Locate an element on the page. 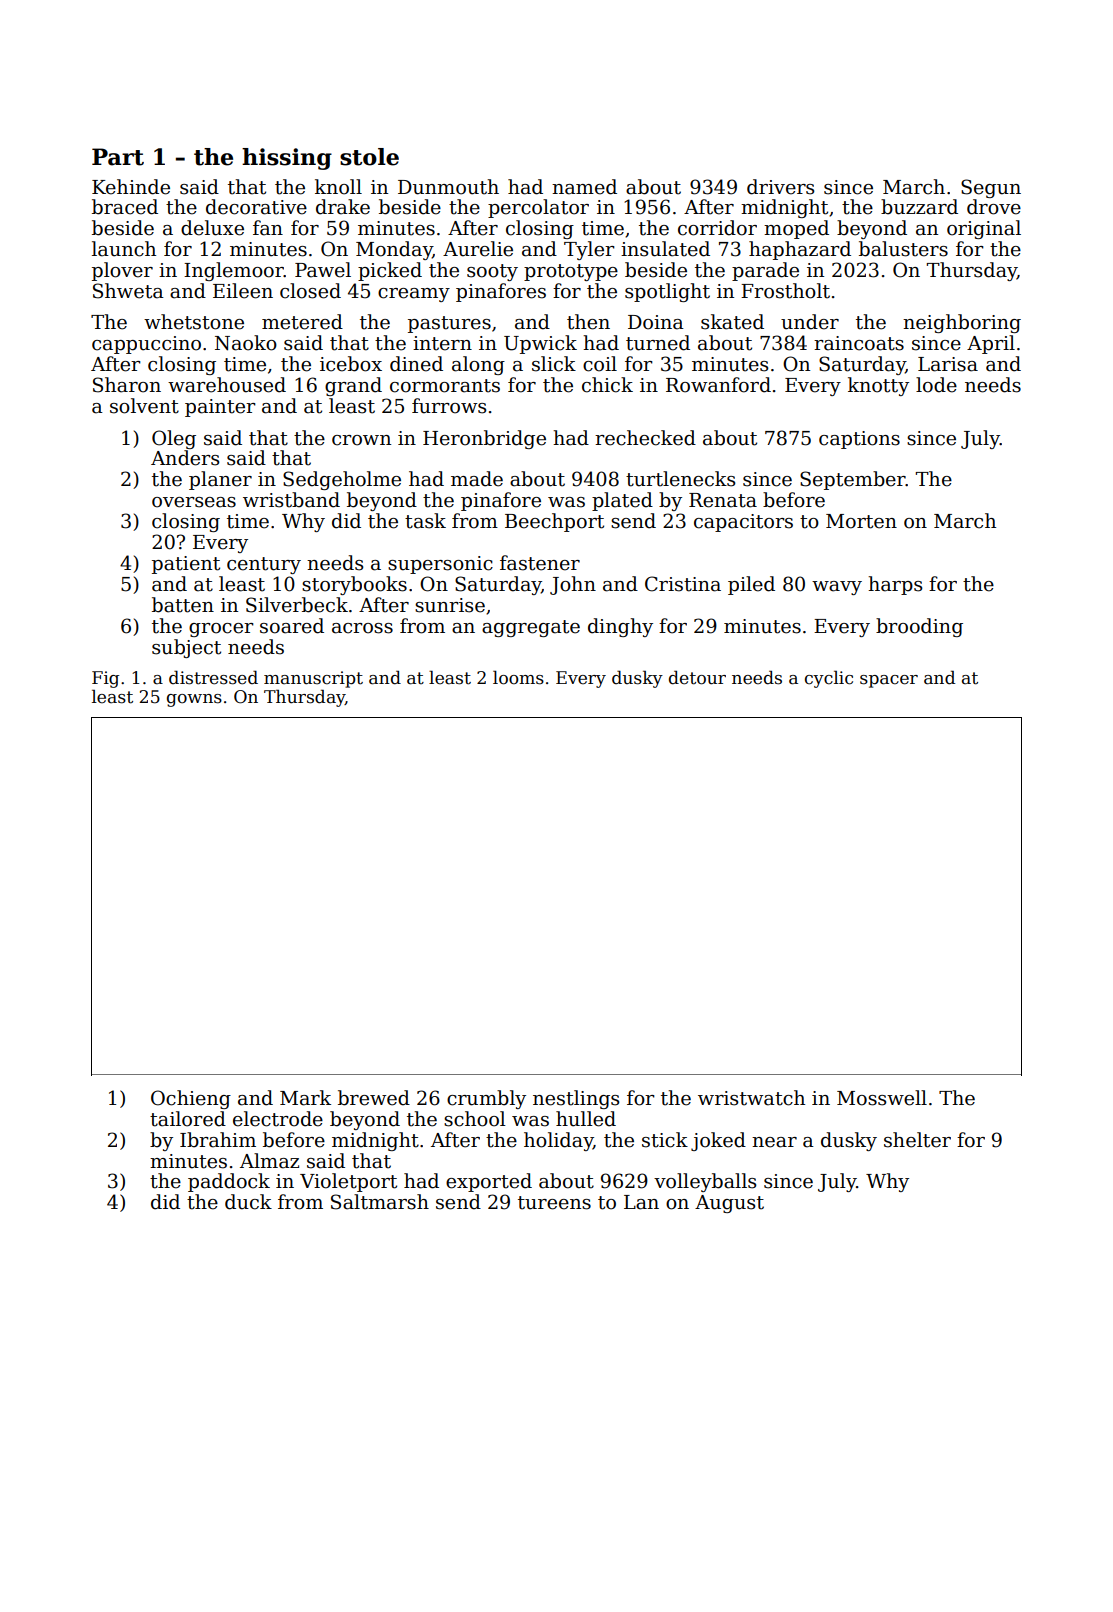 This document has height=1612, width=1113. crown is located at coordinates (361, 440).
